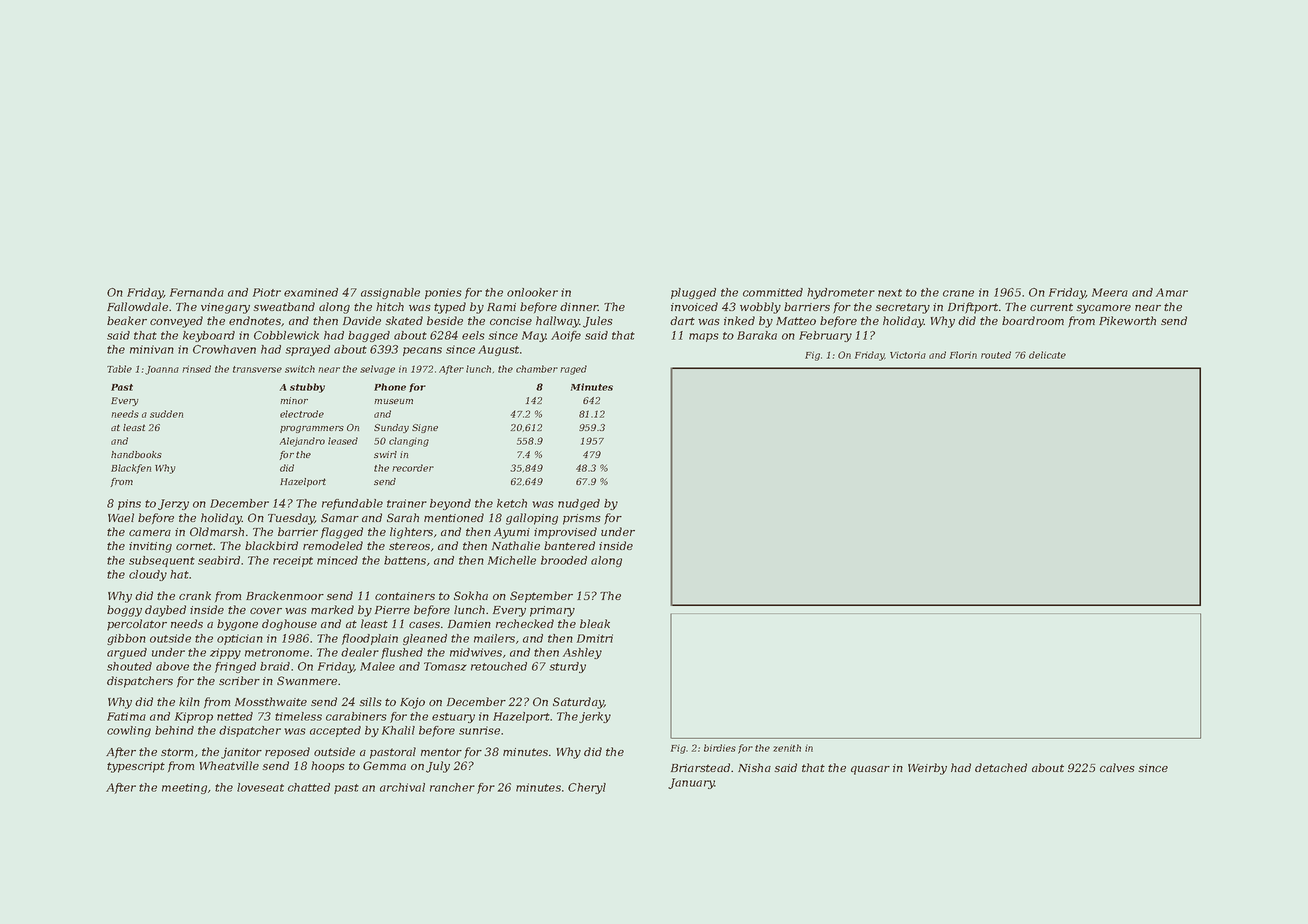 This screenshot has height=924, width=1308. I want to click on delicate, so click(1047, 355).
